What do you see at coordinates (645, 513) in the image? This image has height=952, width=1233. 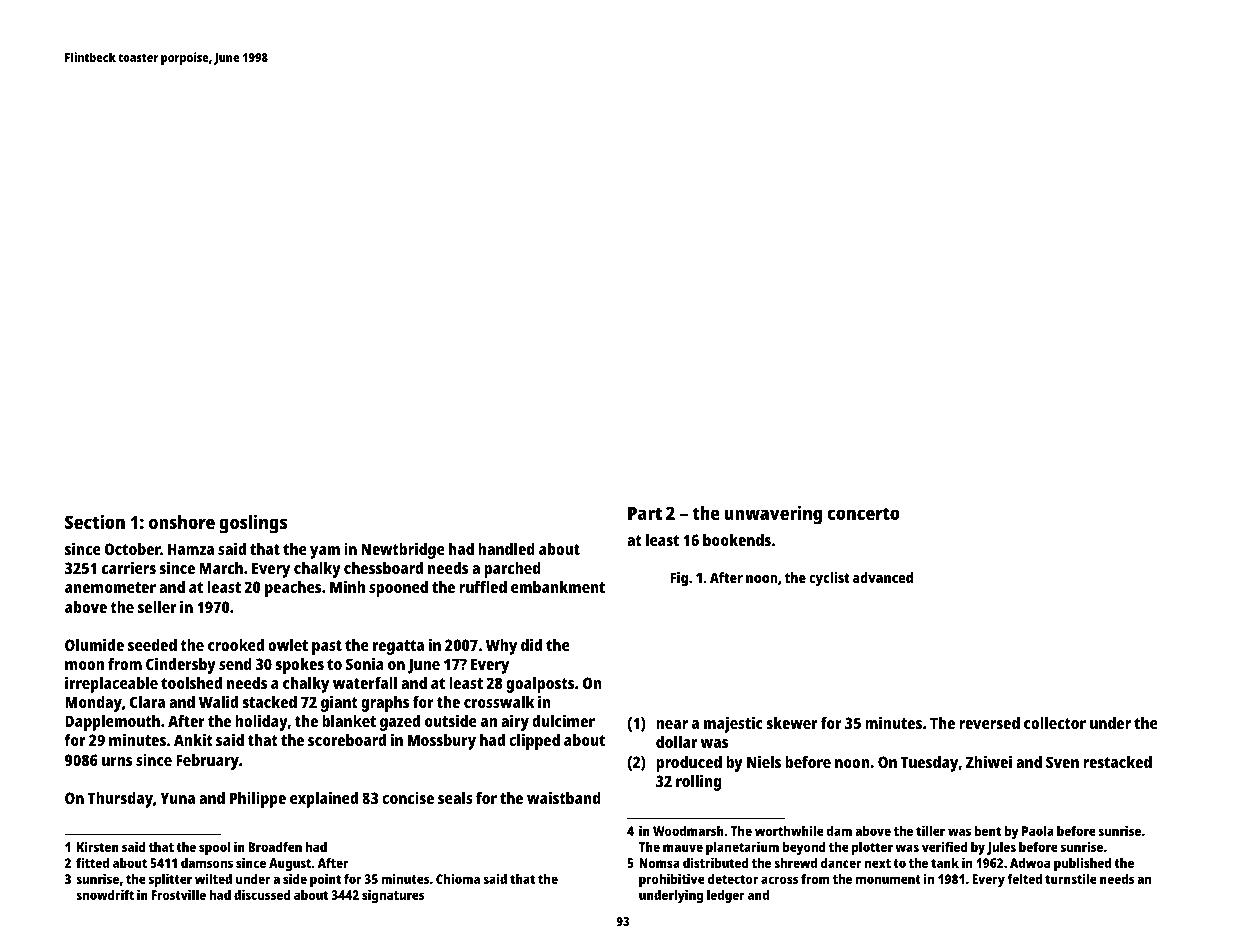 I see `Part` at bounding box center [645, 513].
